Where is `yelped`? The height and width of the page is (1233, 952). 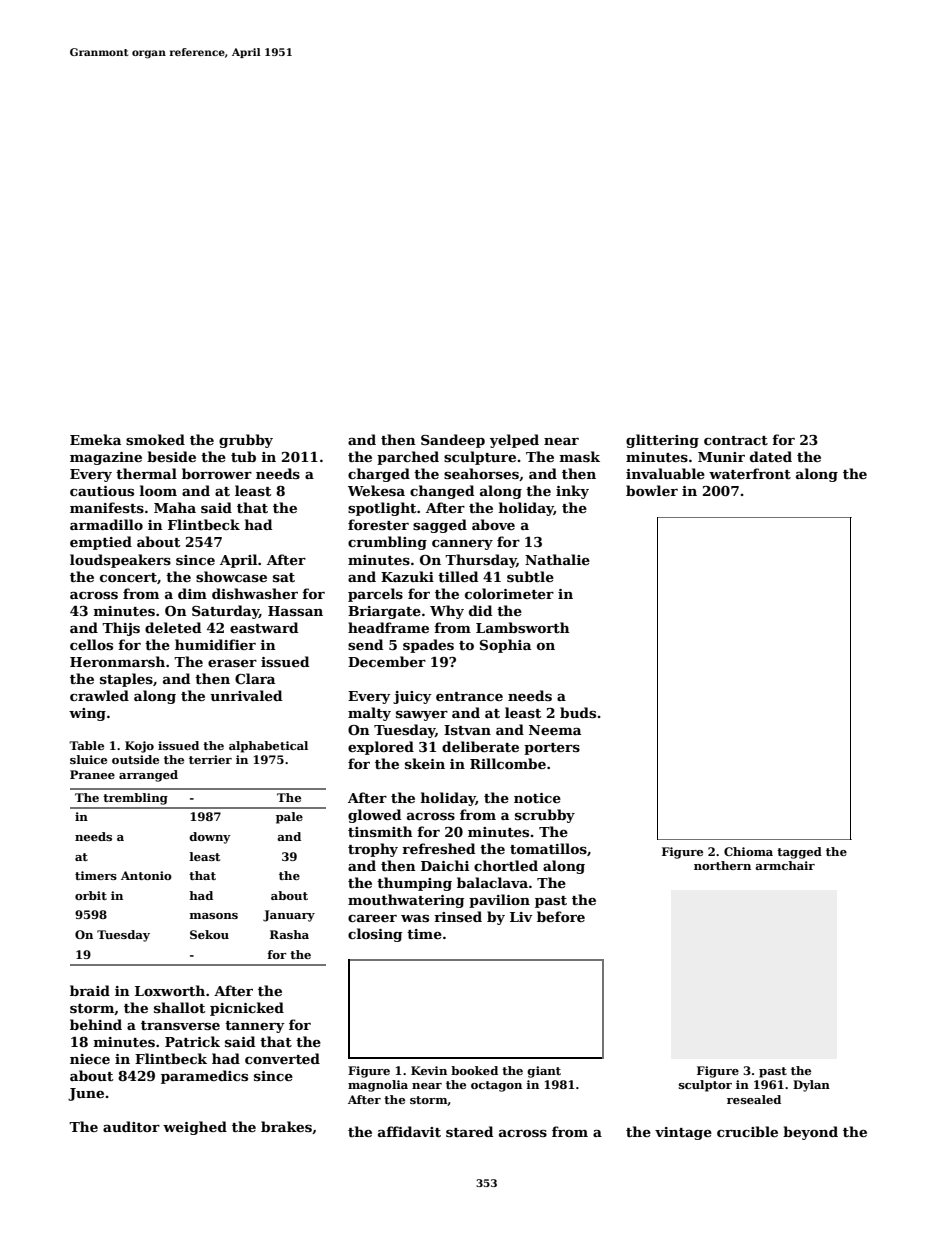 yelped is located at coordinates (514, 441).
